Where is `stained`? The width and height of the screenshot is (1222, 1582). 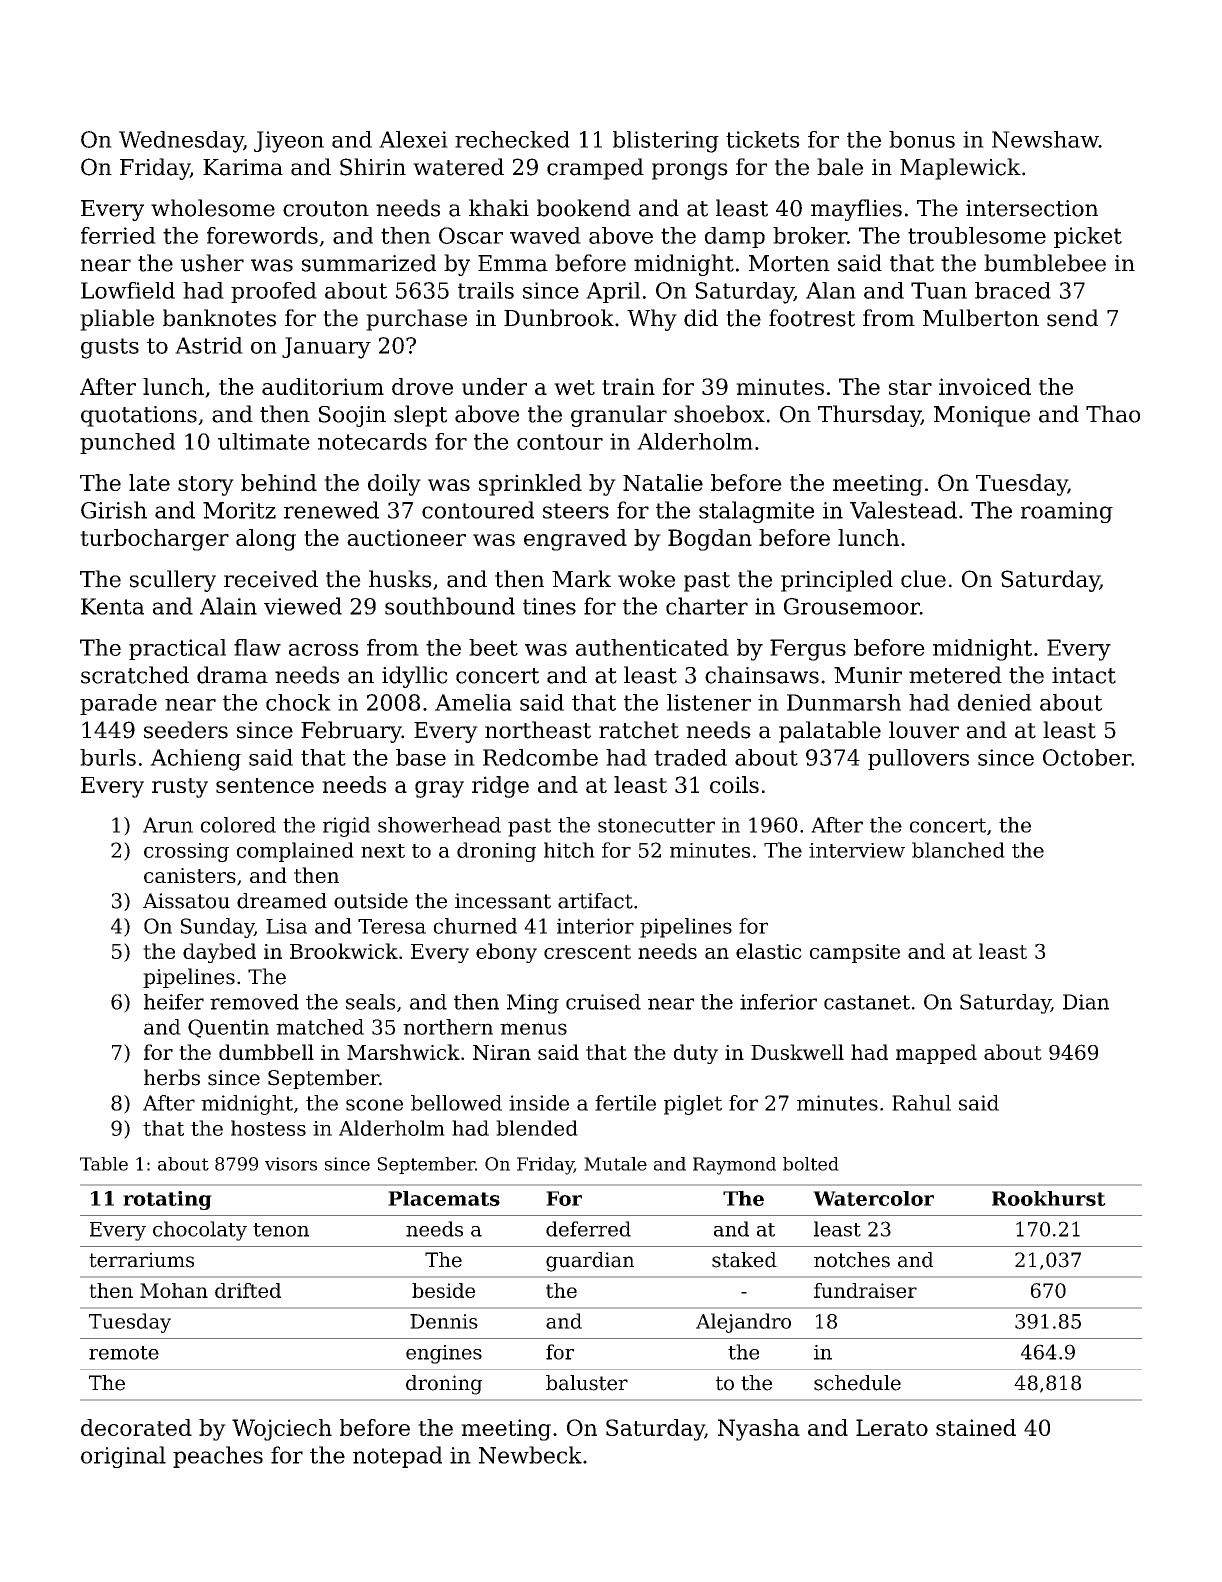 stained is located at coordinates (976, 1427).
